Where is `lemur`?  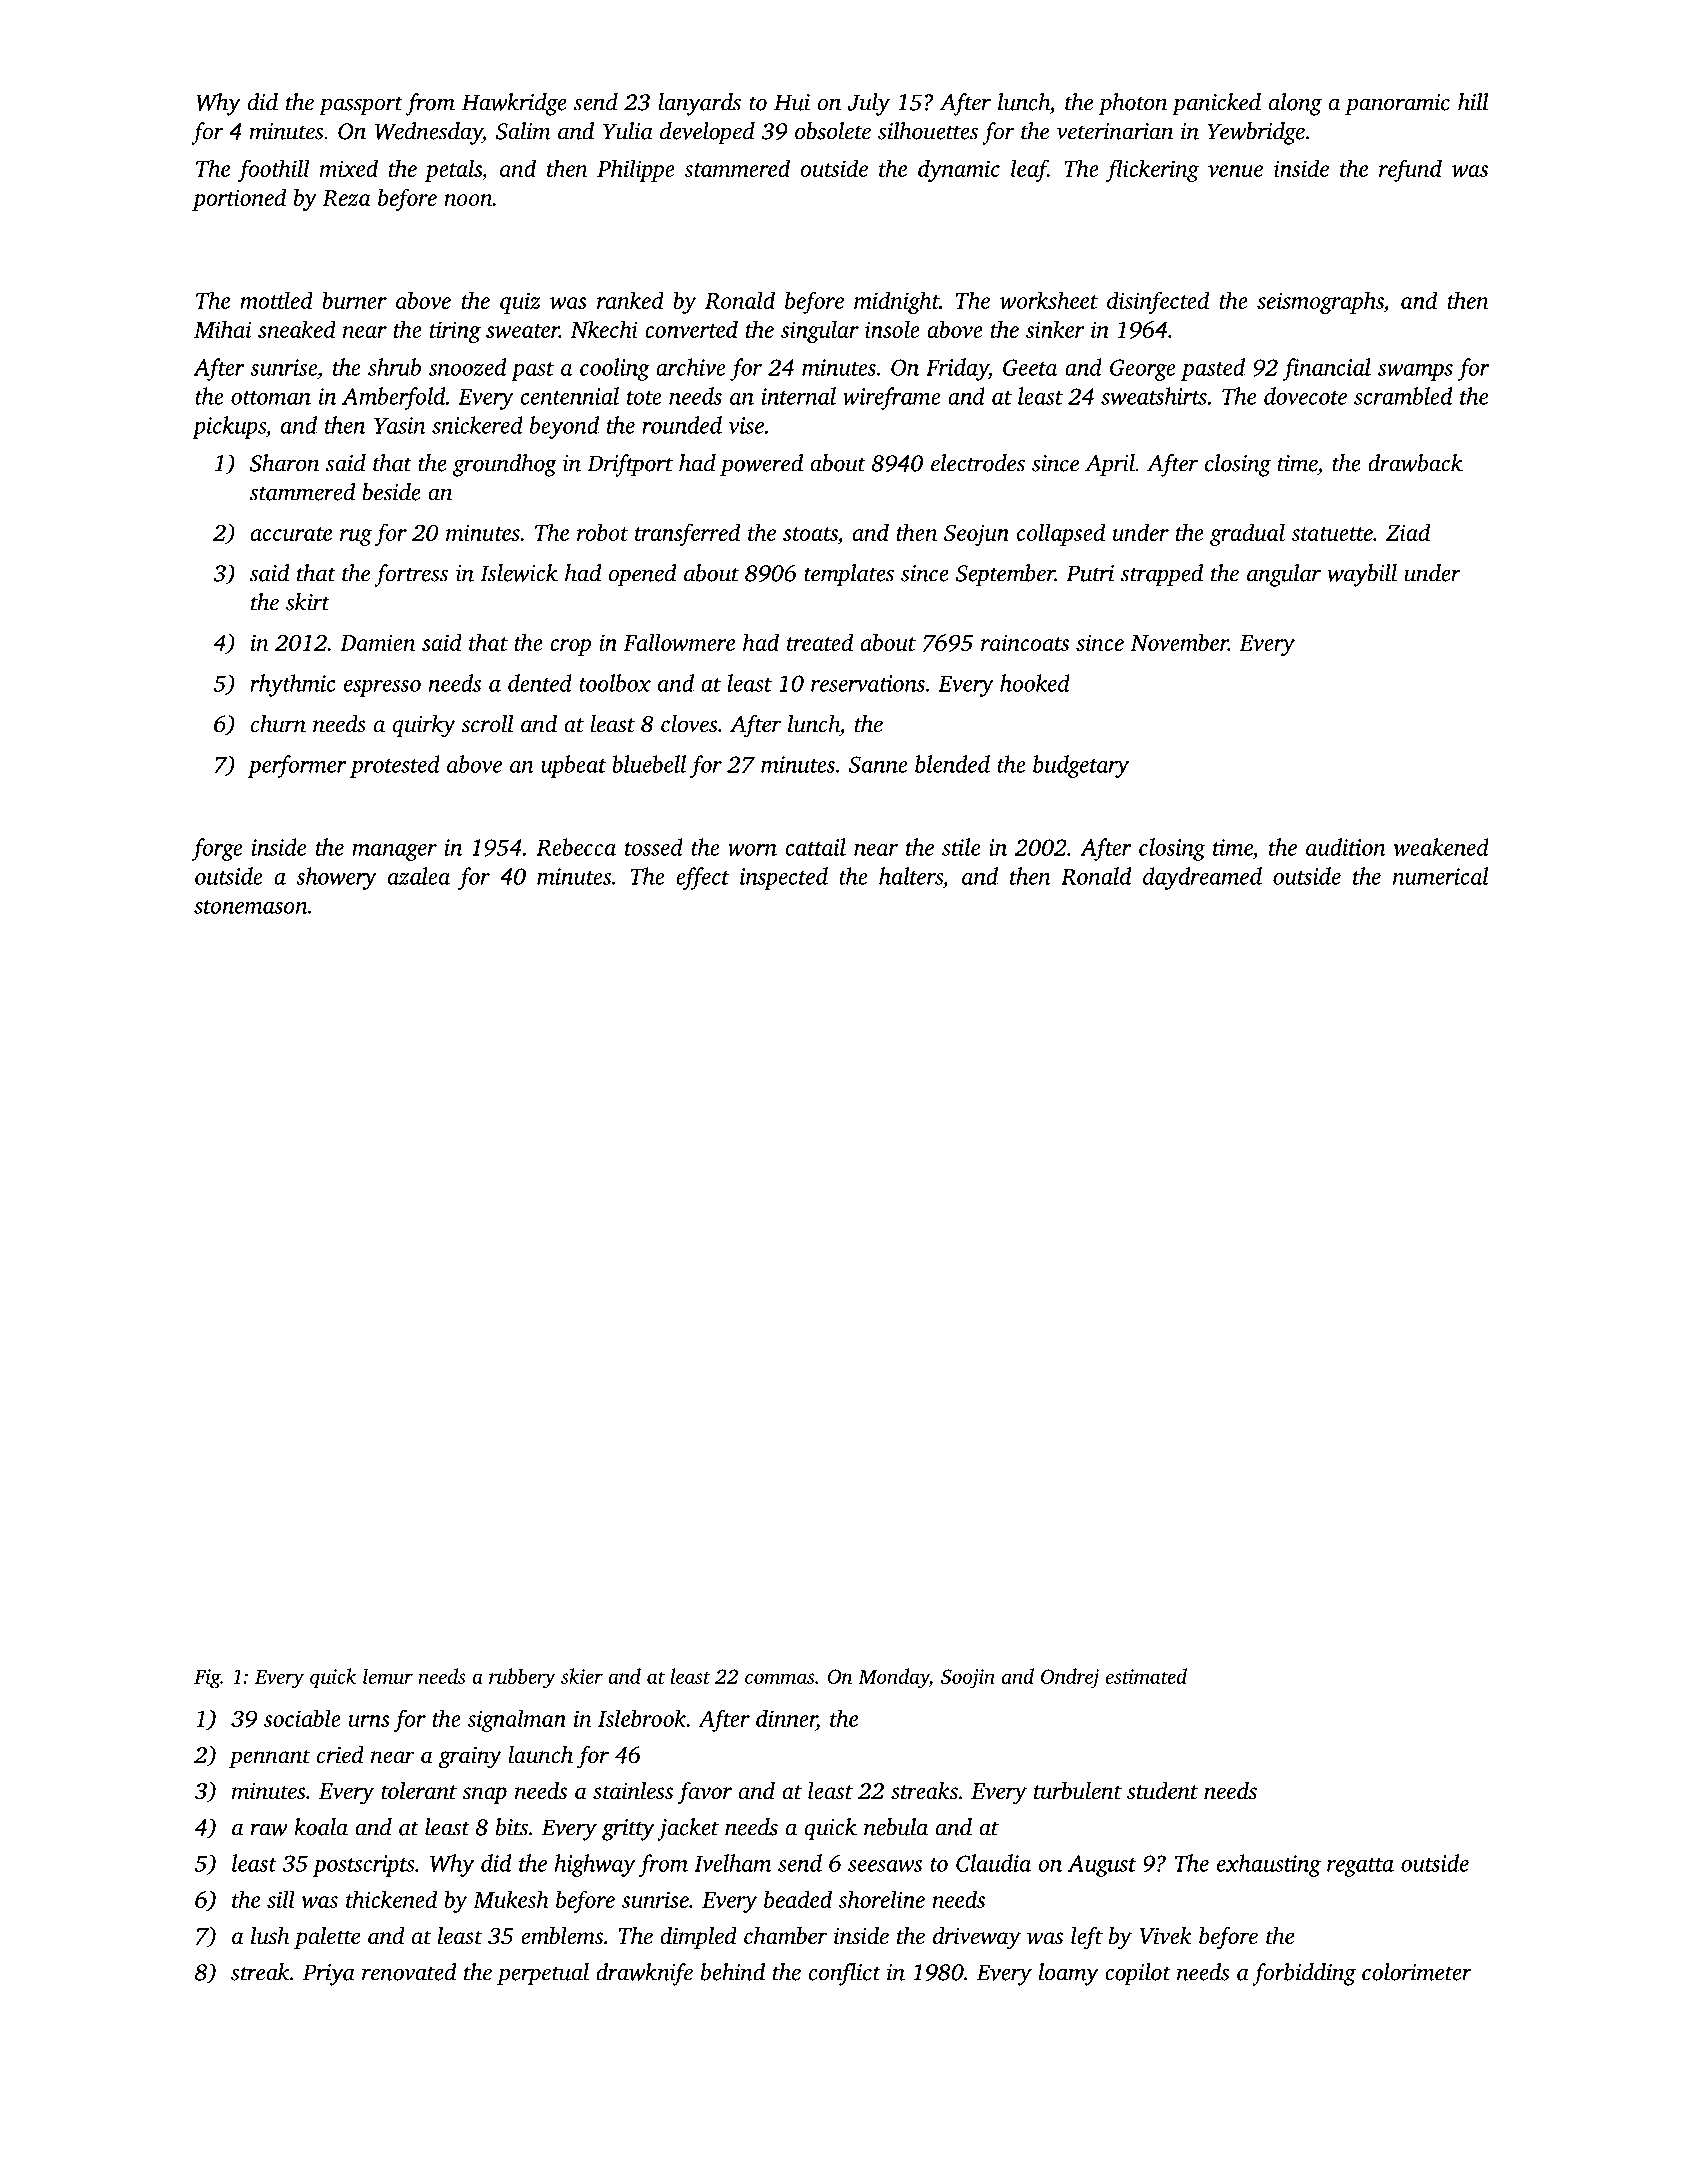 lemur is located at coordinates (388, 1676).
